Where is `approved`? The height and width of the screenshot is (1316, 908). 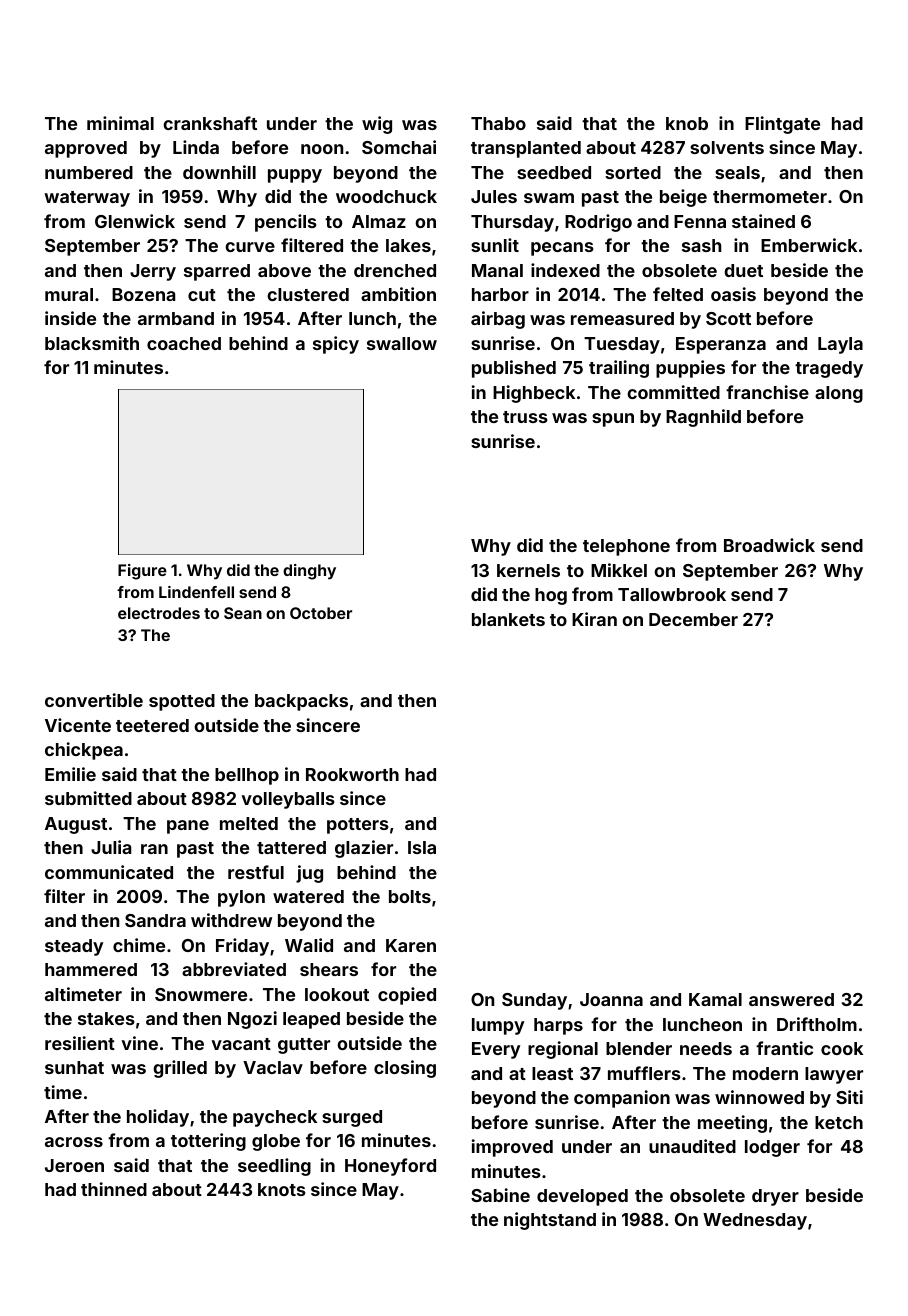 approved is located at coordinates (86, 149).
